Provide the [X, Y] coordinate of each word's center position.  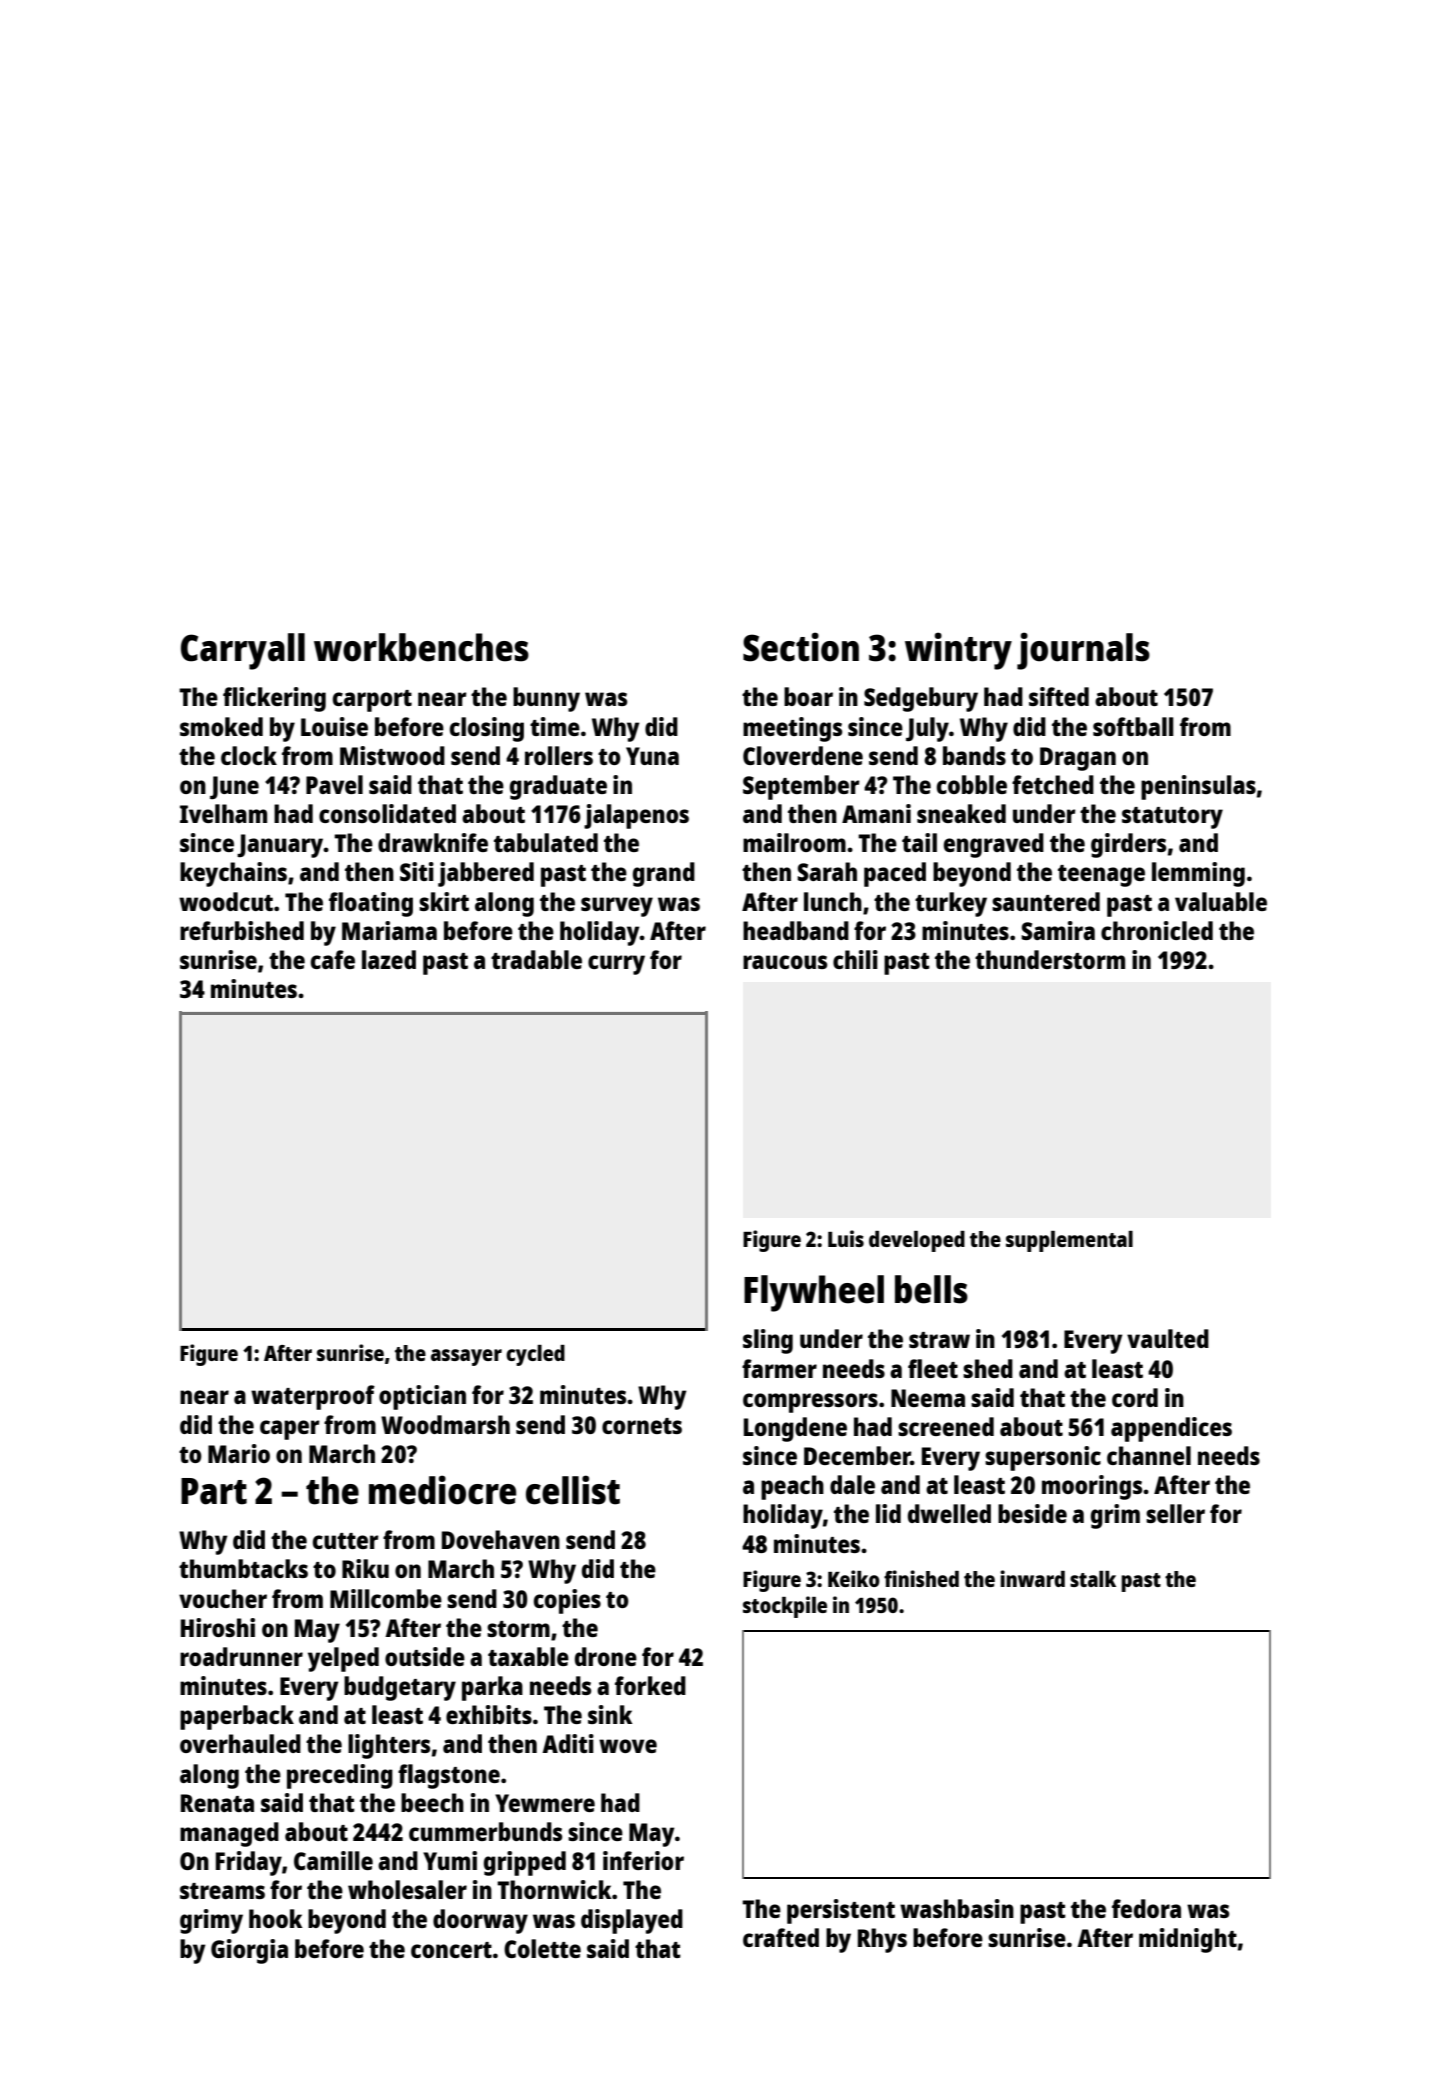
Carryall [243, 651]
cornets [642, 1426]
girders [1128, 845]
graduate [558, 787]
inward [1032, 1578]
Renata [217, 1803]
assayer [466, 1357]
